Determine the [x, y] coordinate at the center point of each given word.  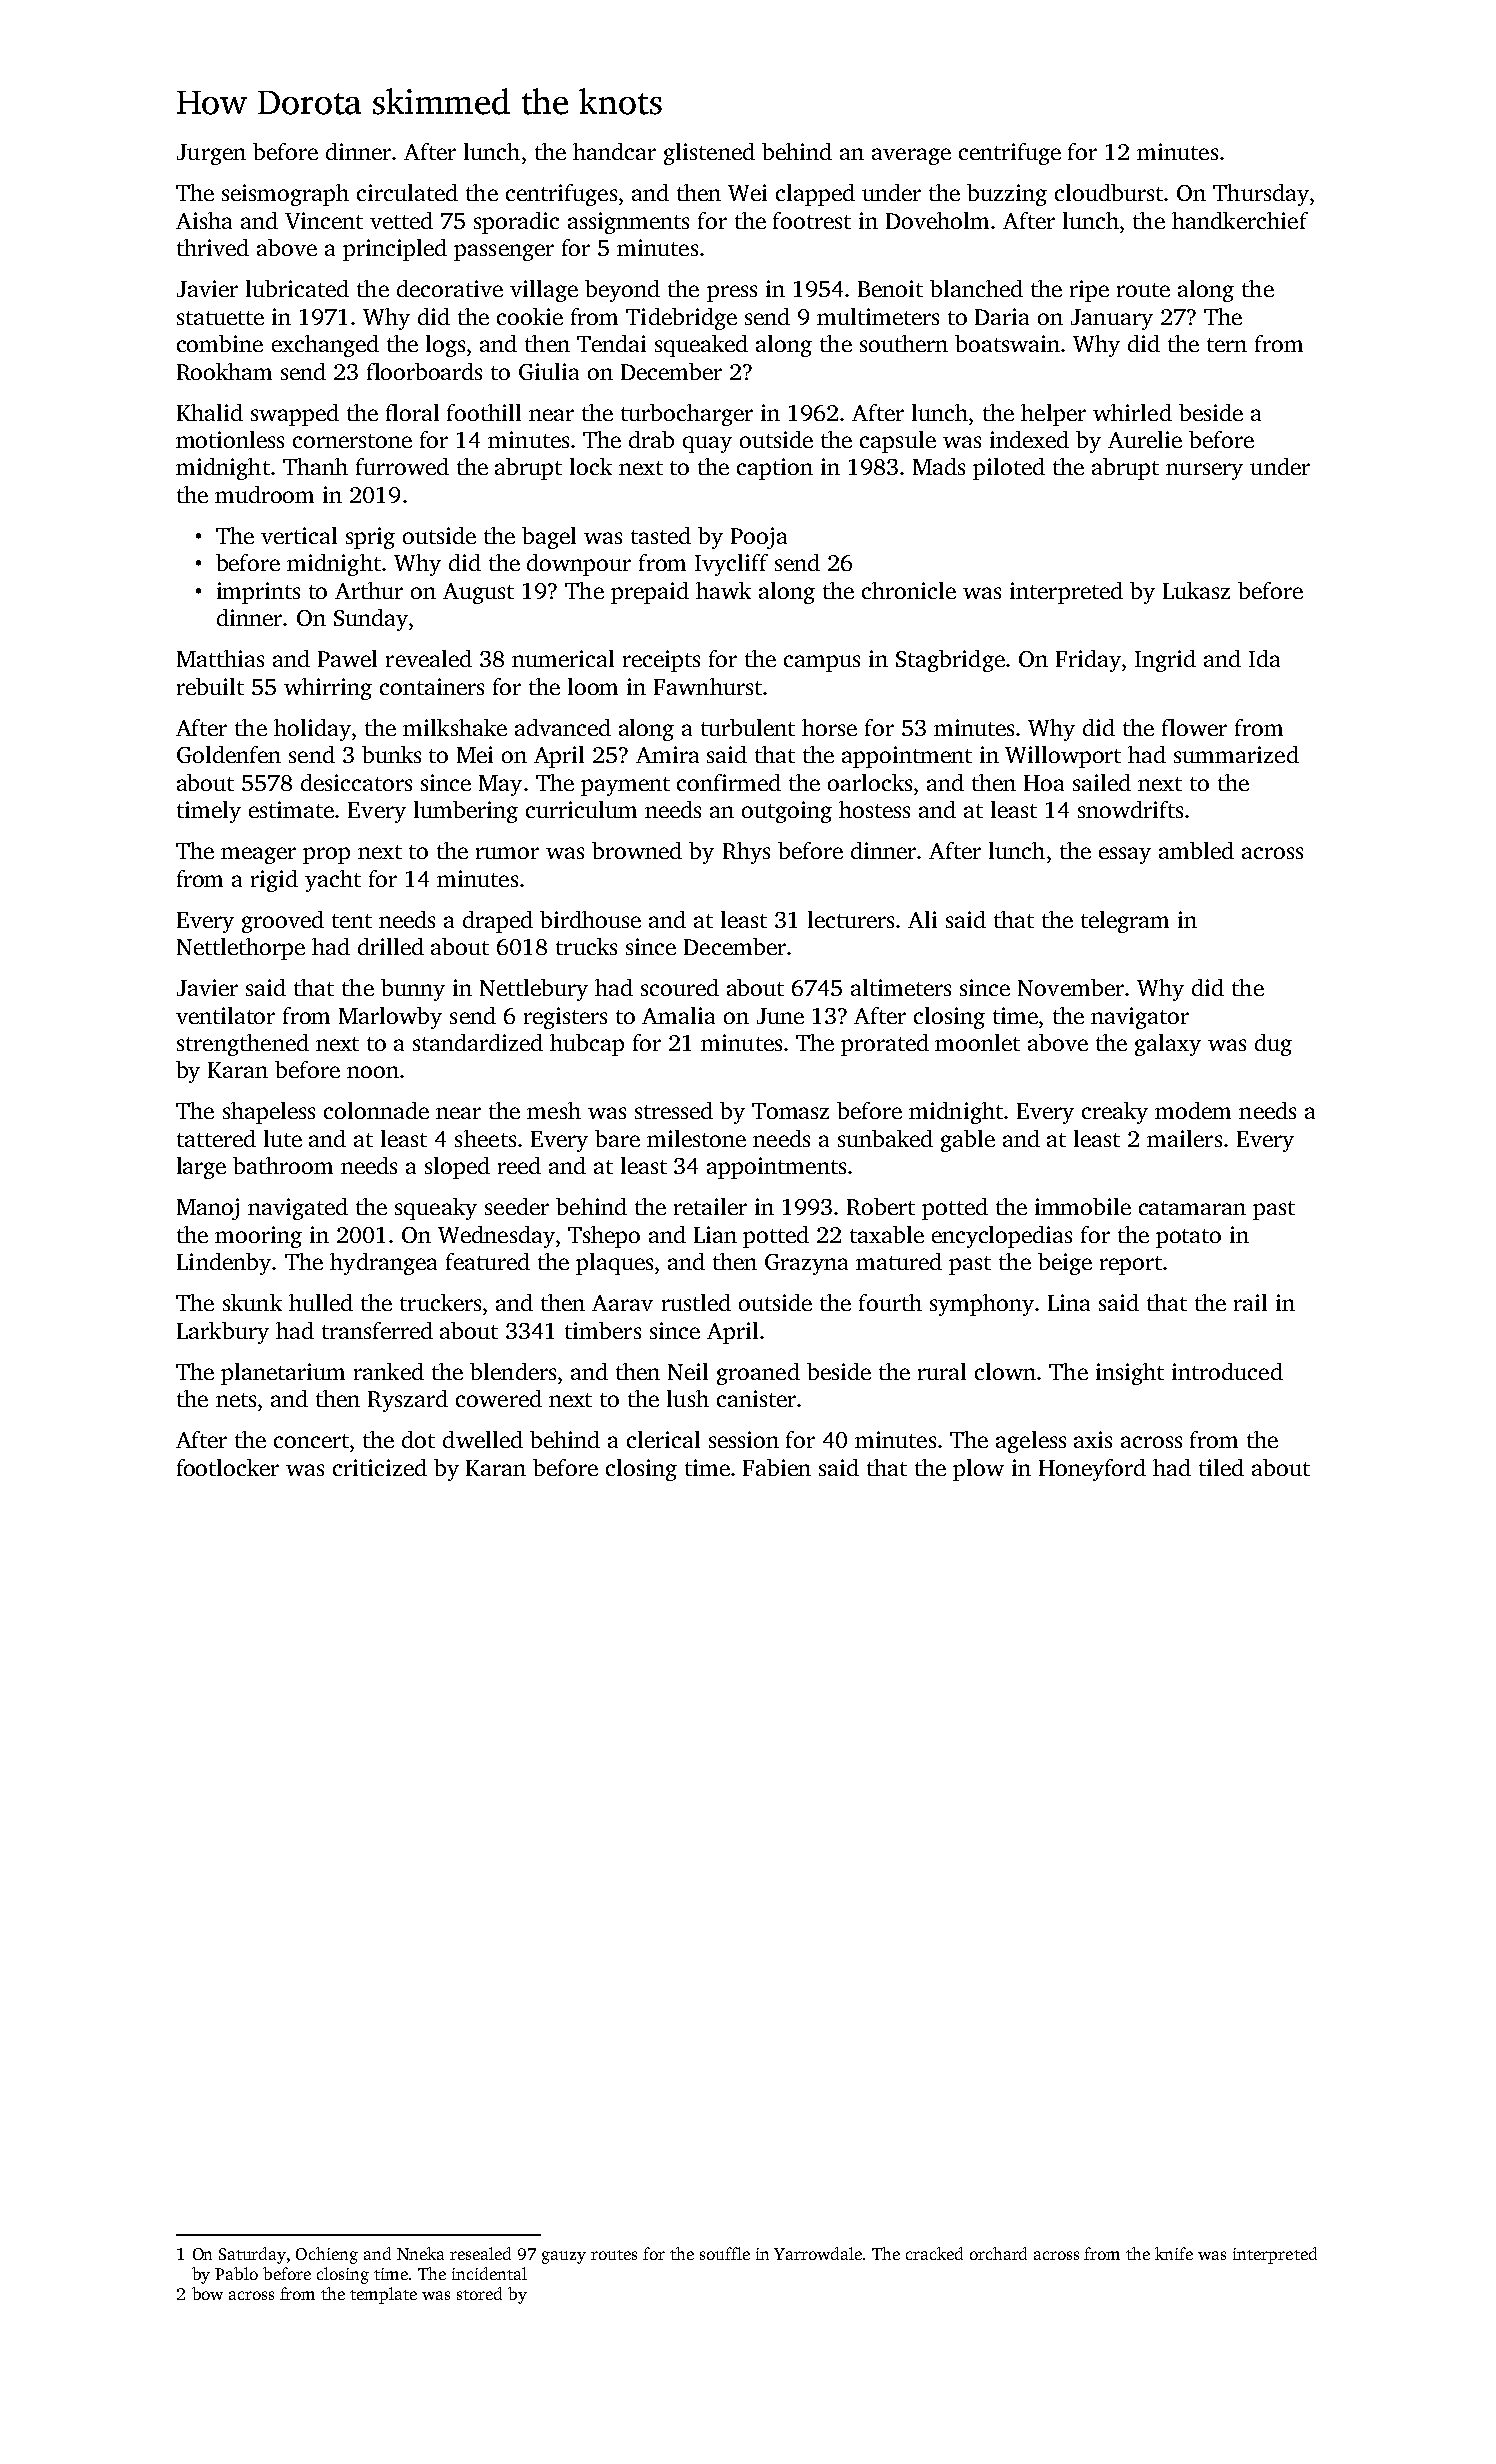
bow [207, 2293]
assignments [628, 223]
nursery [1204, 471]
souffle [725, 2253]
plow [978, 1470]
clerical [663, 1439]
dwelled [483, 1439]
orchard [998, 2253]
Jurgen [211, 154]
